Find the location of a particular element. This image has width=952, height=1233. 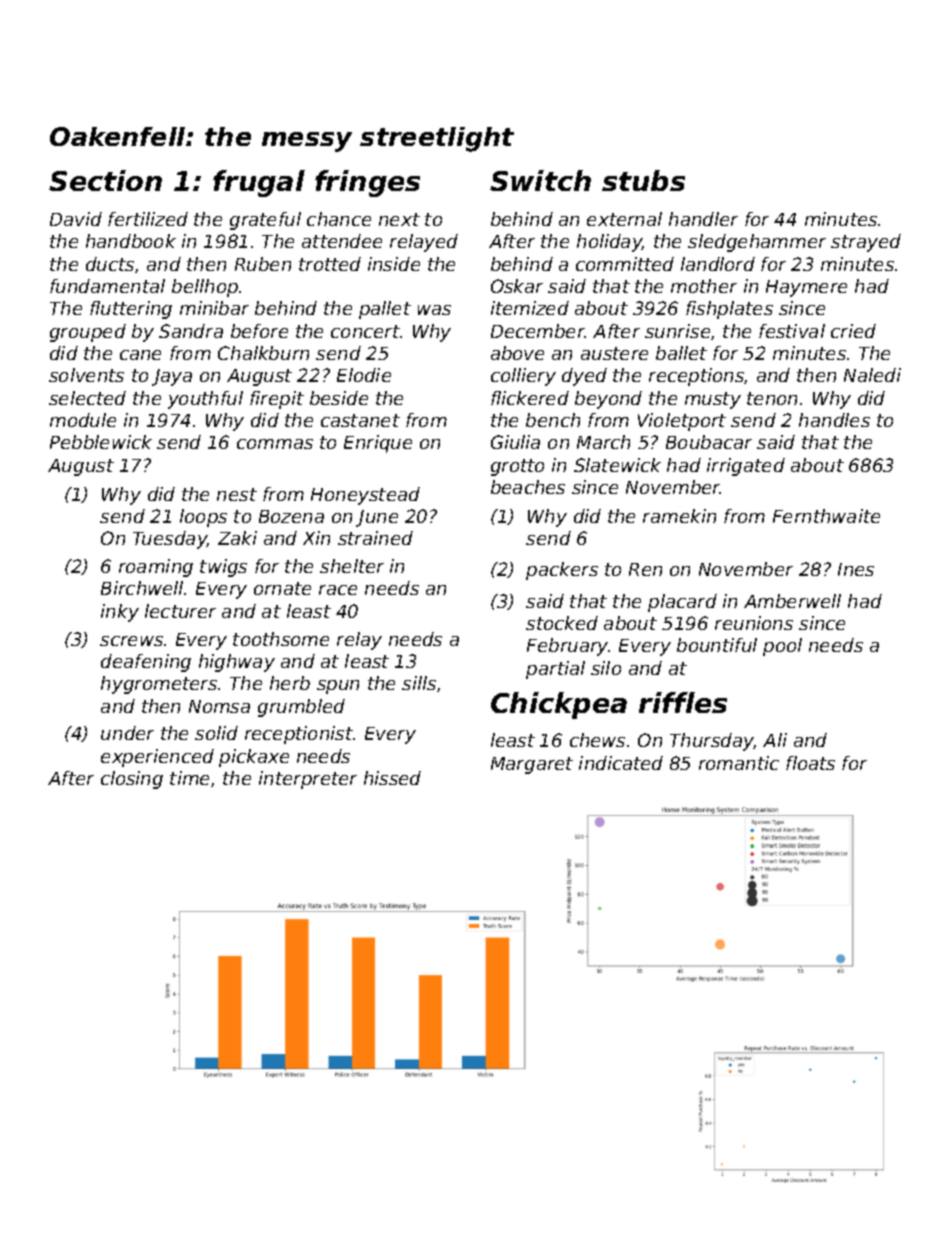

interpreter is located at coordinates (308, 780).
